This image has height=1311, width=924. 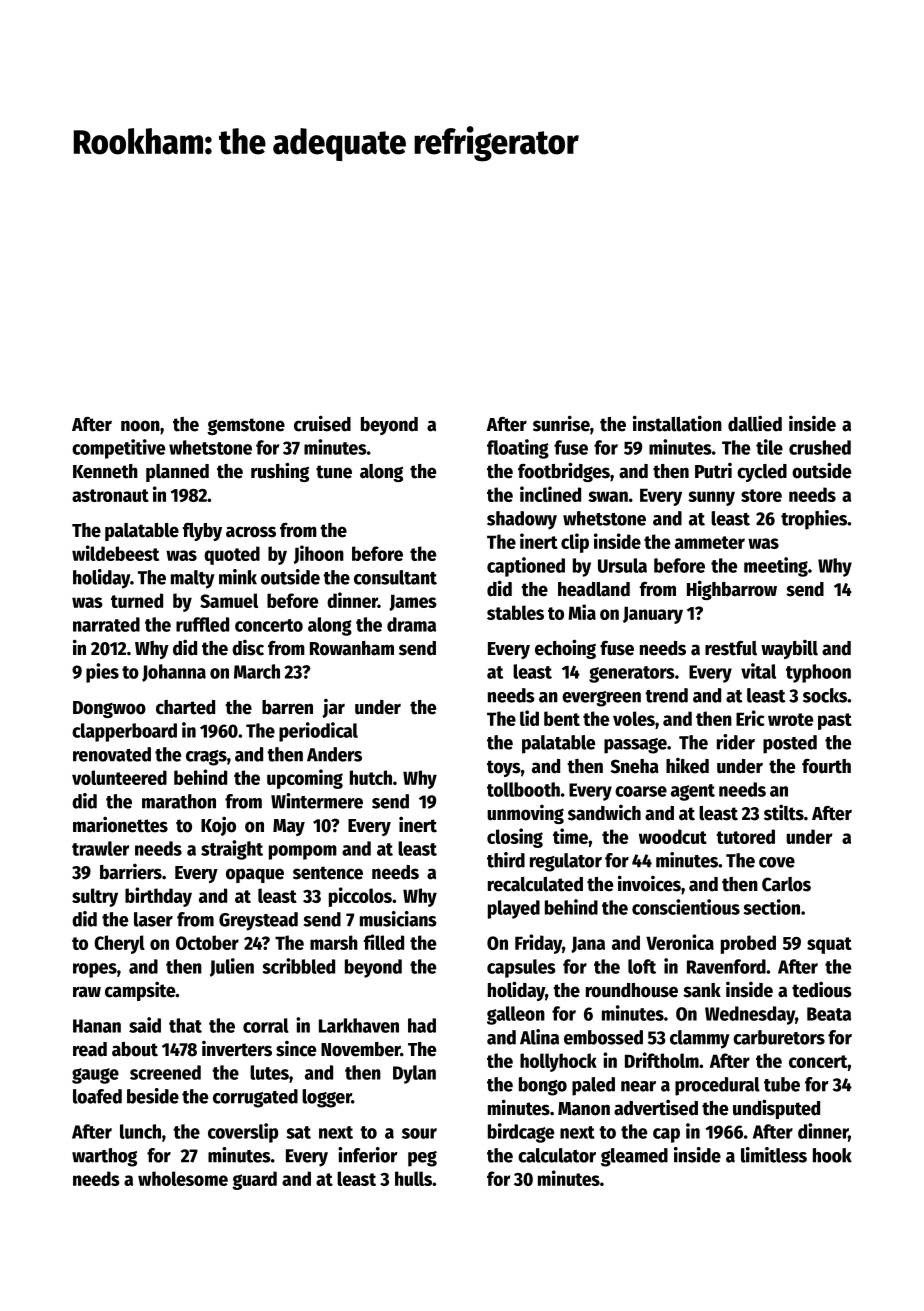 I want to click on dallied, so click(x=755, y=423).
